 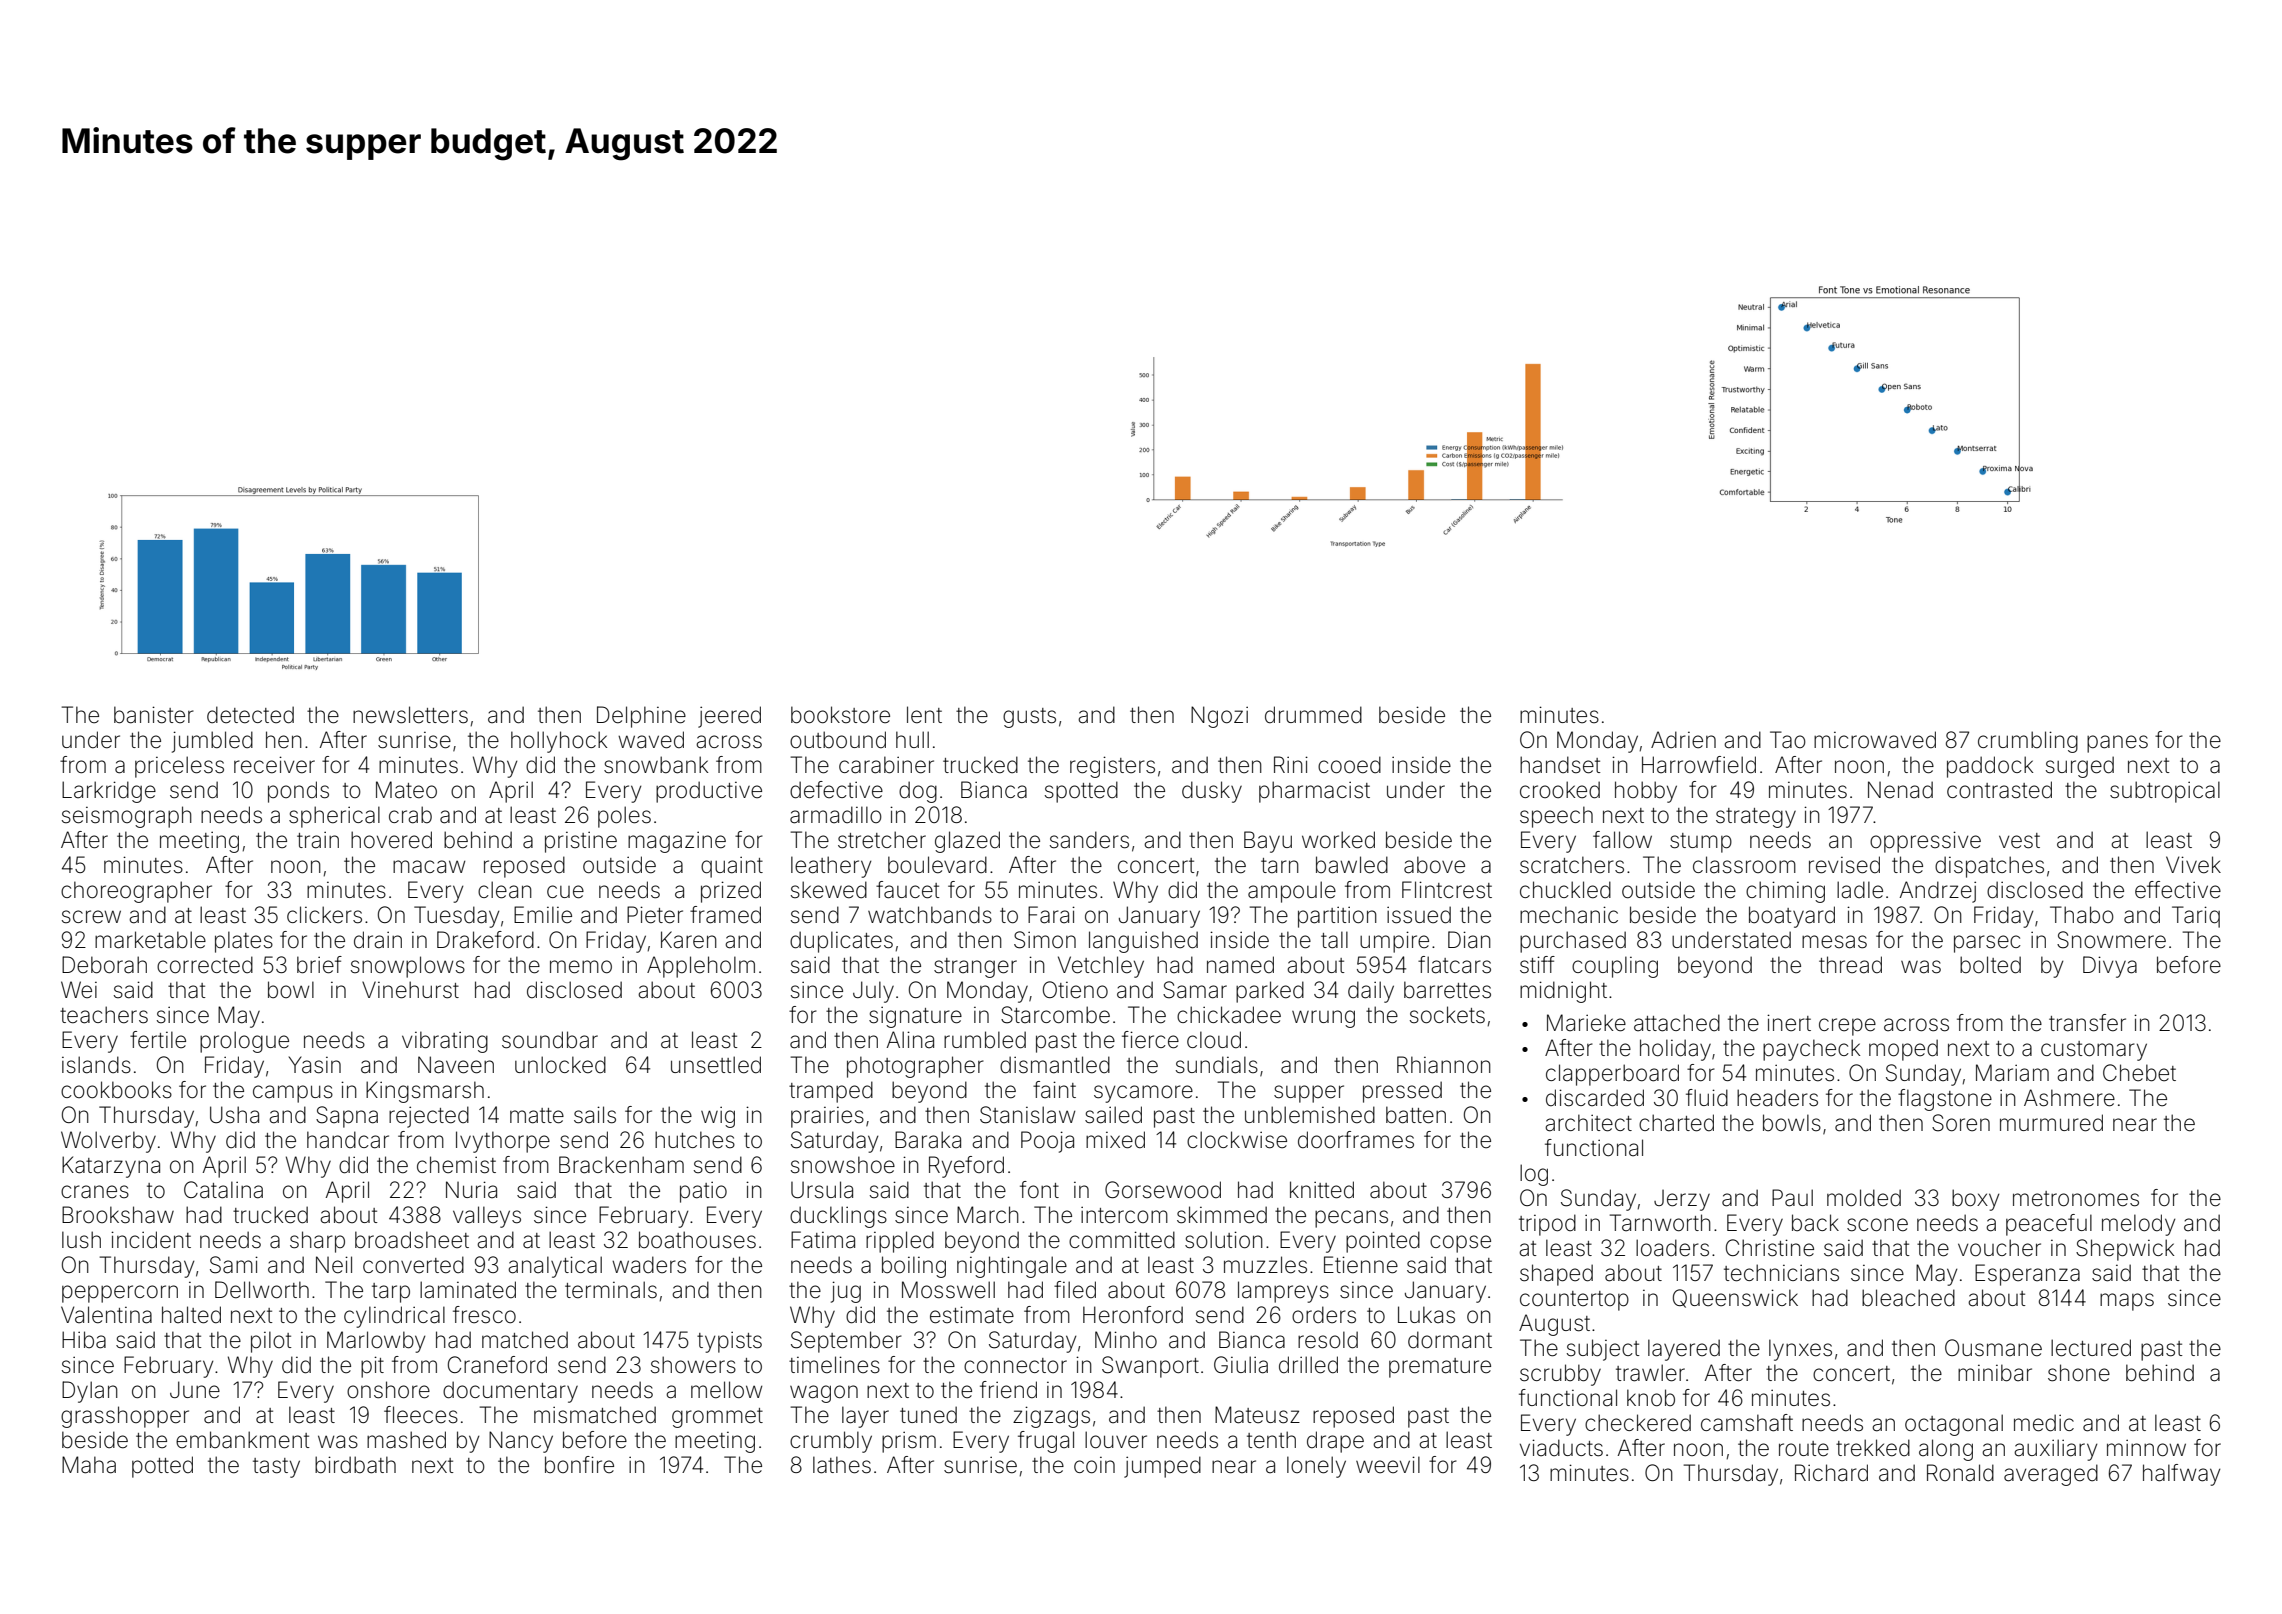 What do you see at coordinates (1328, 1340) in the document?
I see `resold` at bounding box center [1328, 1340].
